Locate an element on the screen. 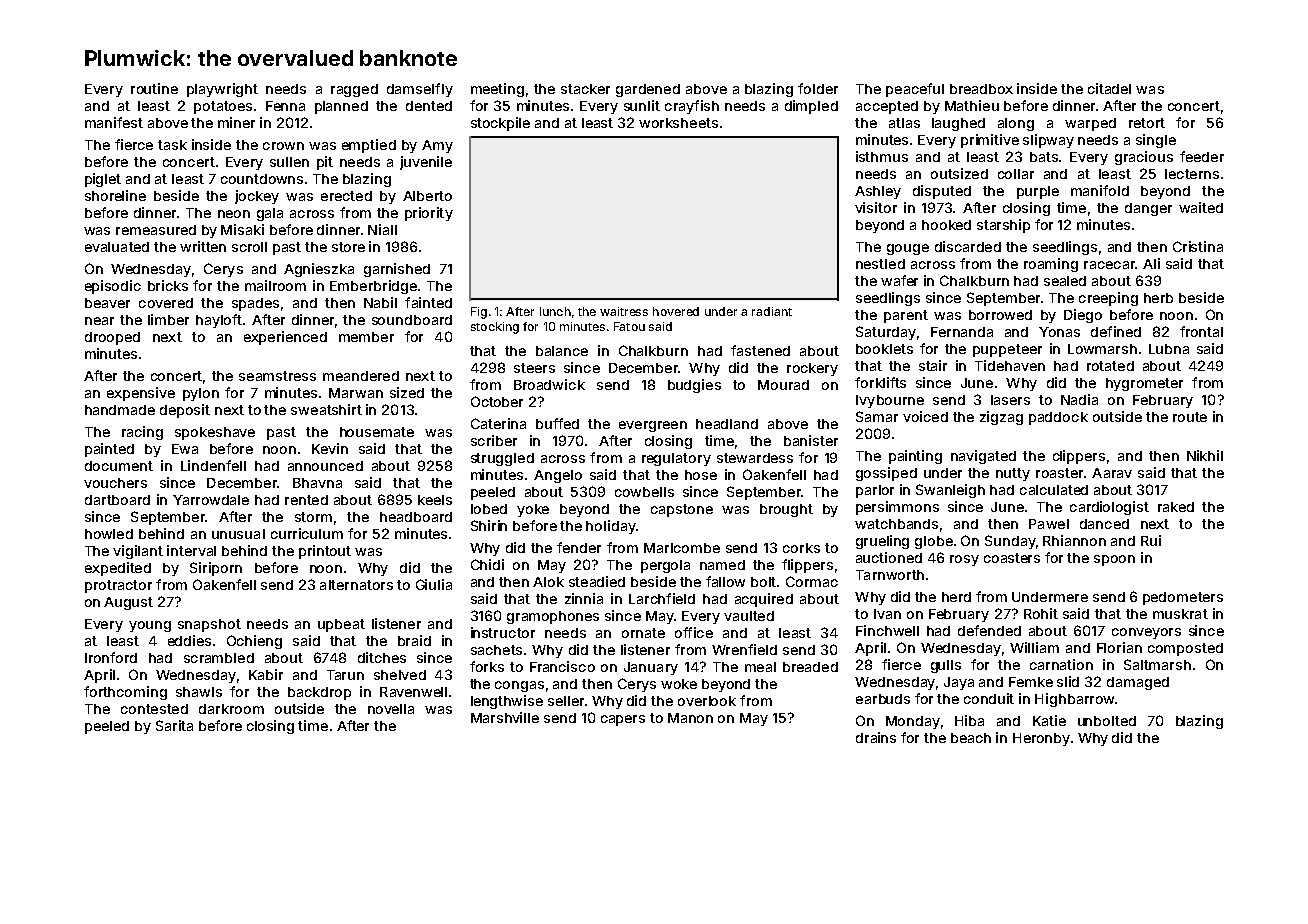  Marlcombe is located at coordinates (682, 548).
